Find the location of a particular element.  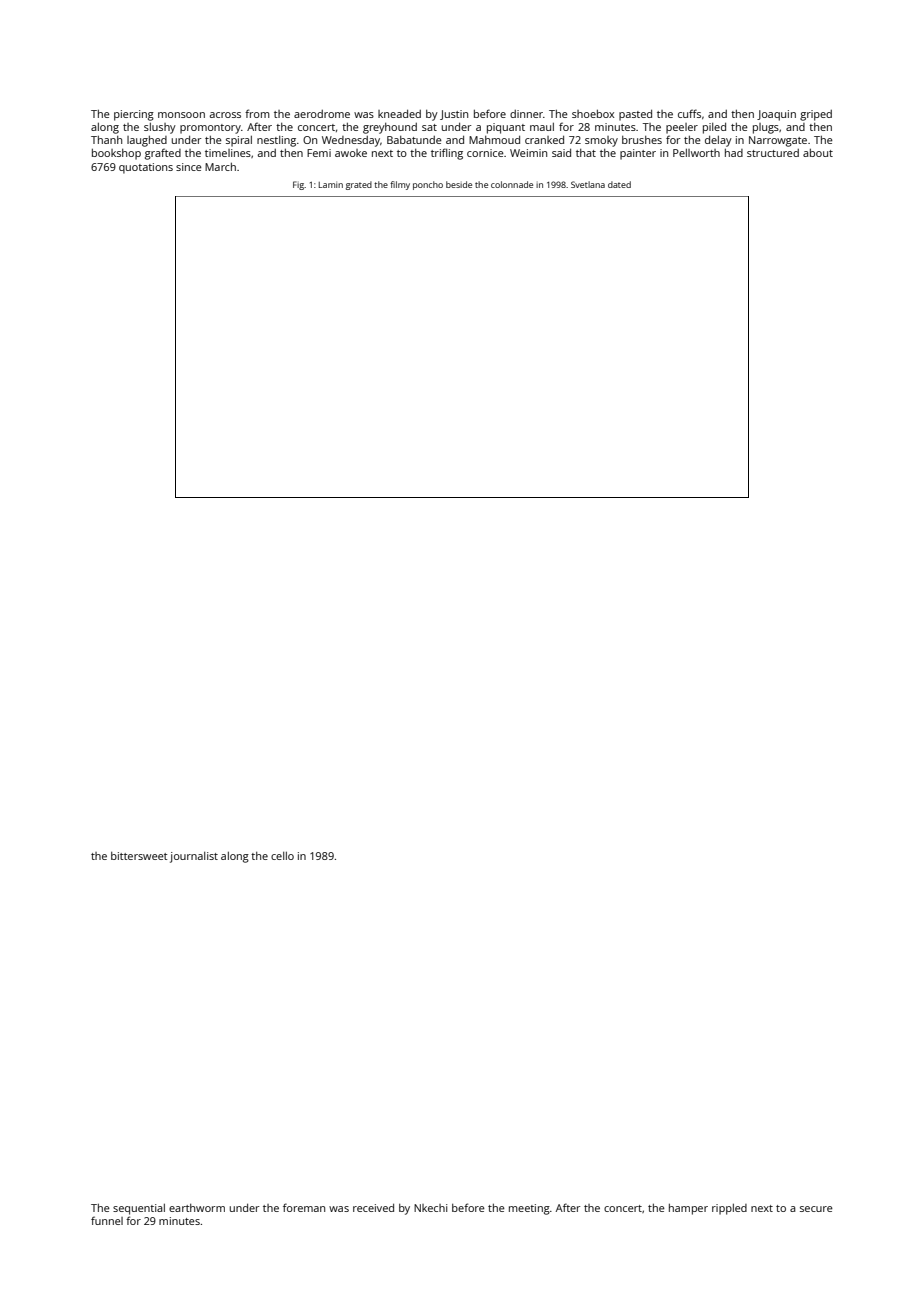

funnel is located at coordinates (107, 1220).
